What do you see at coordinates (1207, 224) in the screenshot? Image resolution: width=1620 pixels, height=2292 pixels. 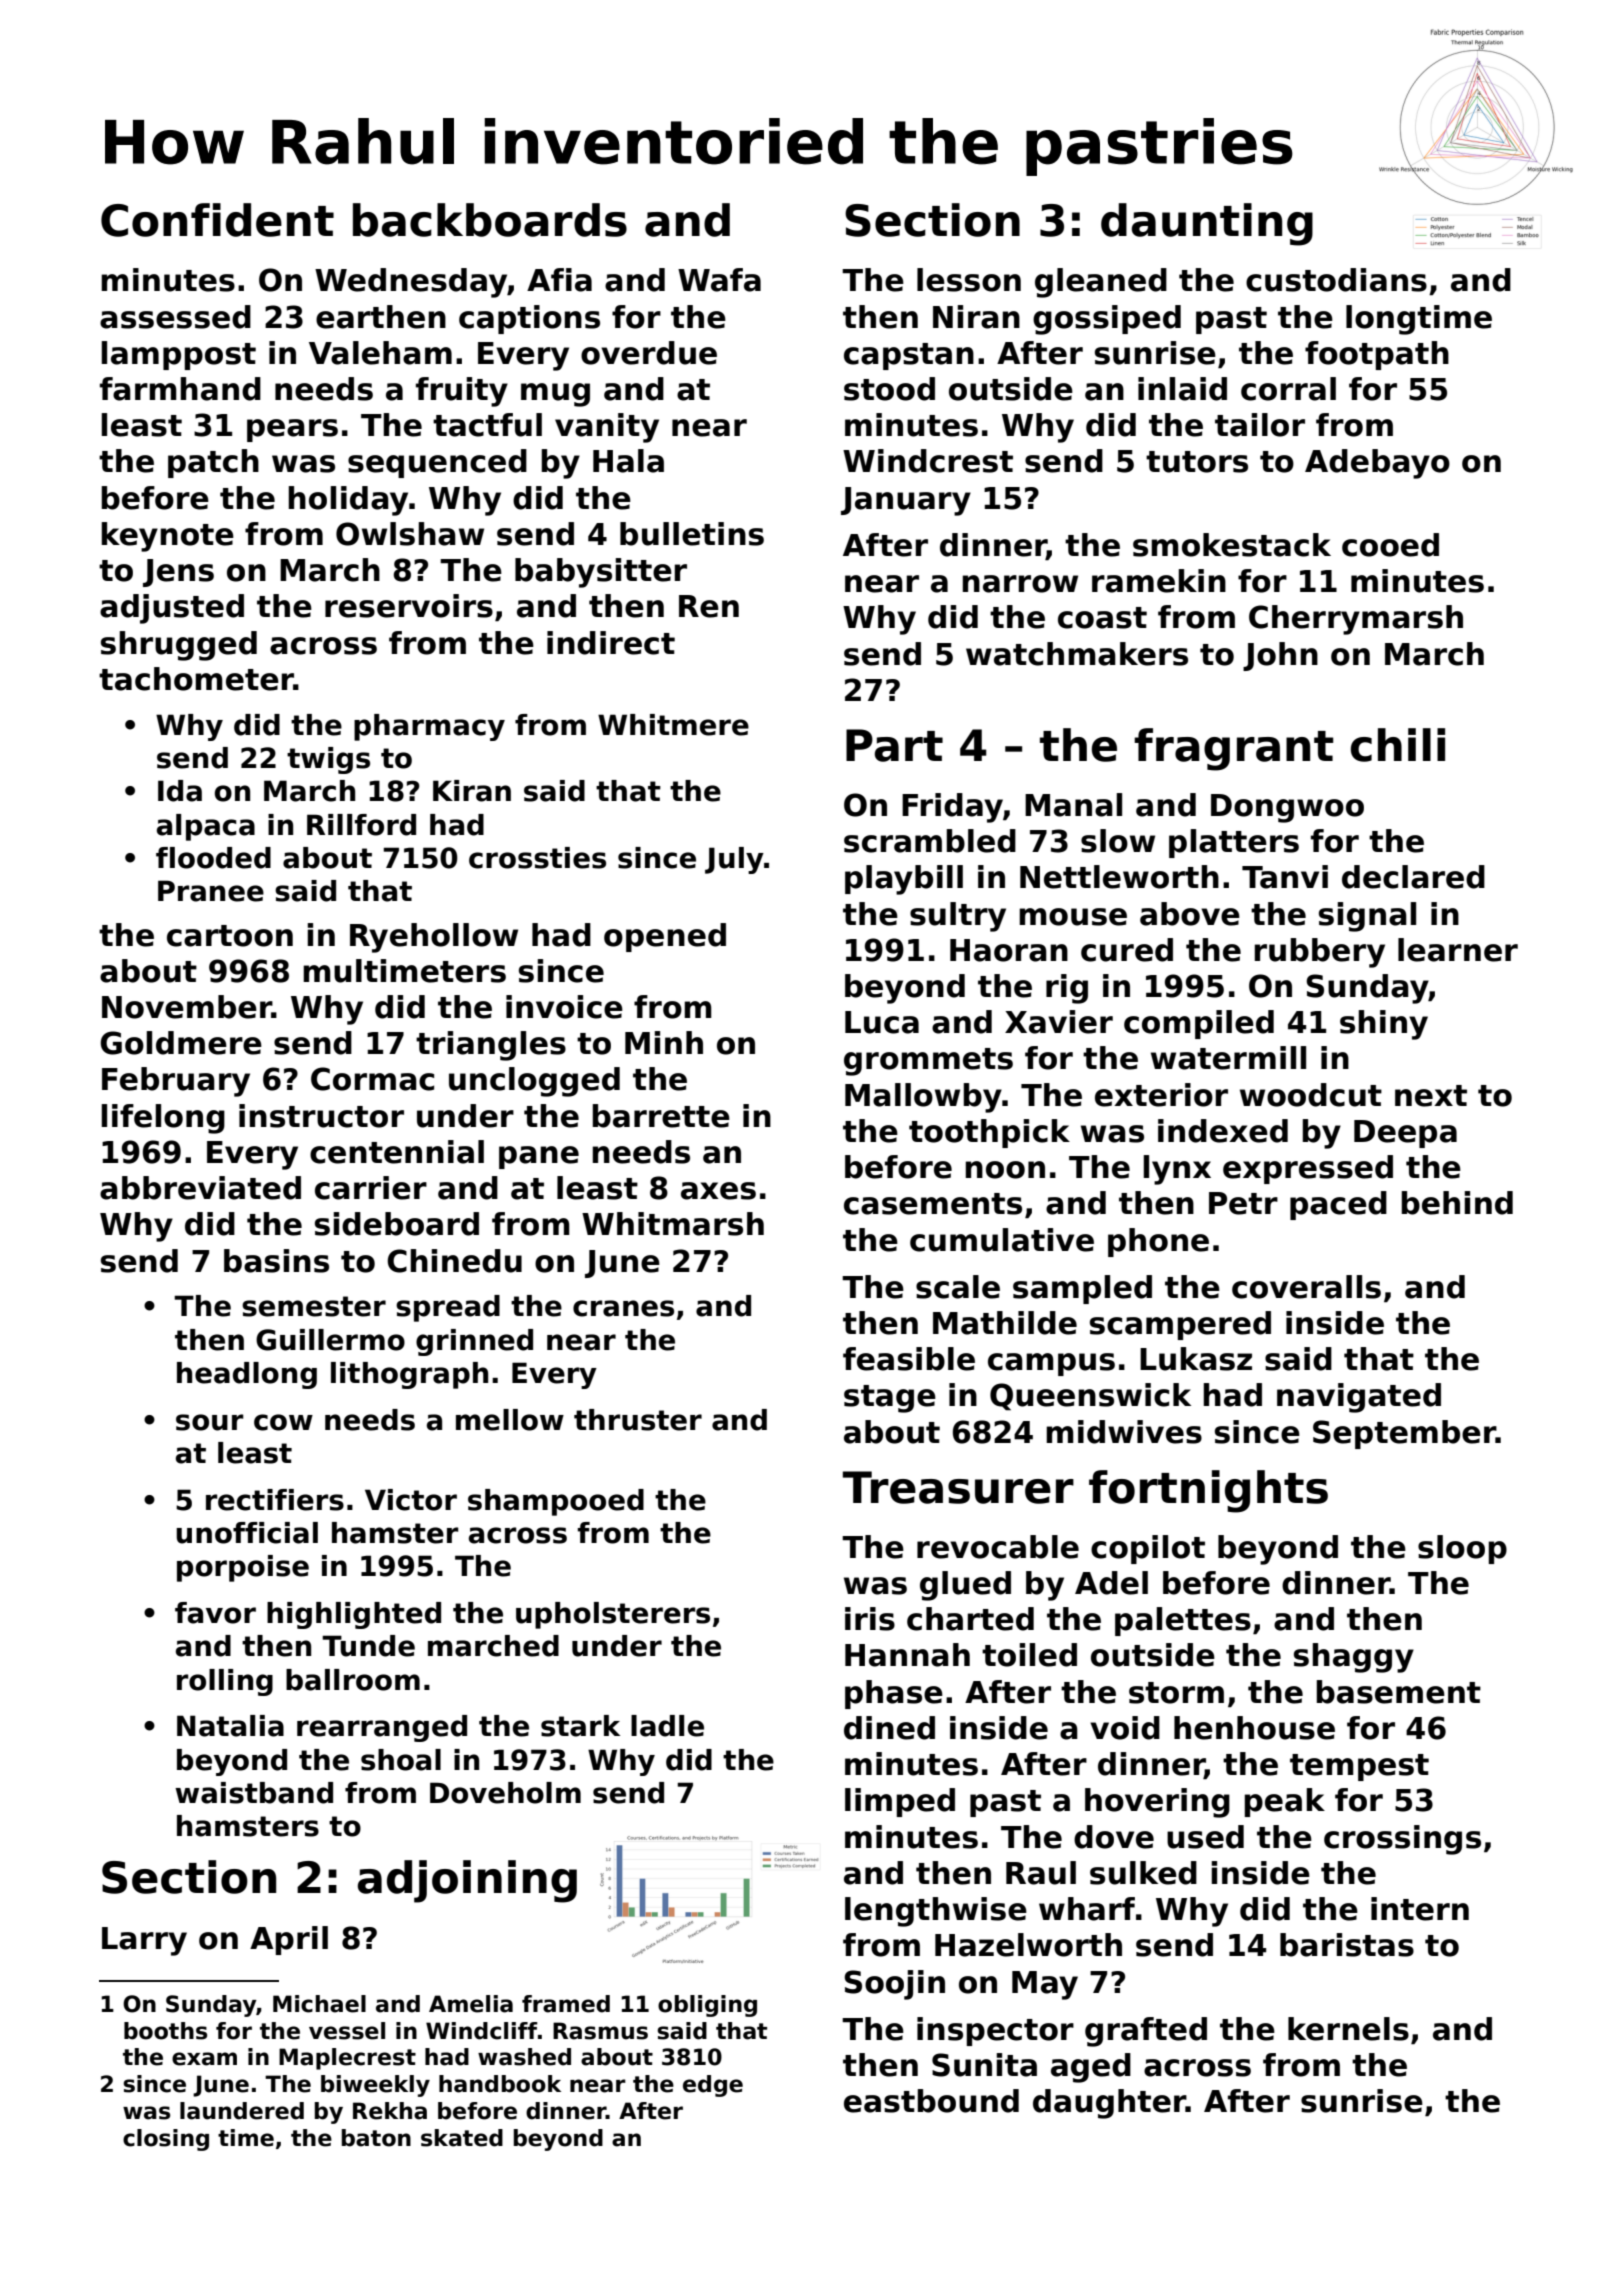 I see `daunting` at bounding box center [1207, 224].
